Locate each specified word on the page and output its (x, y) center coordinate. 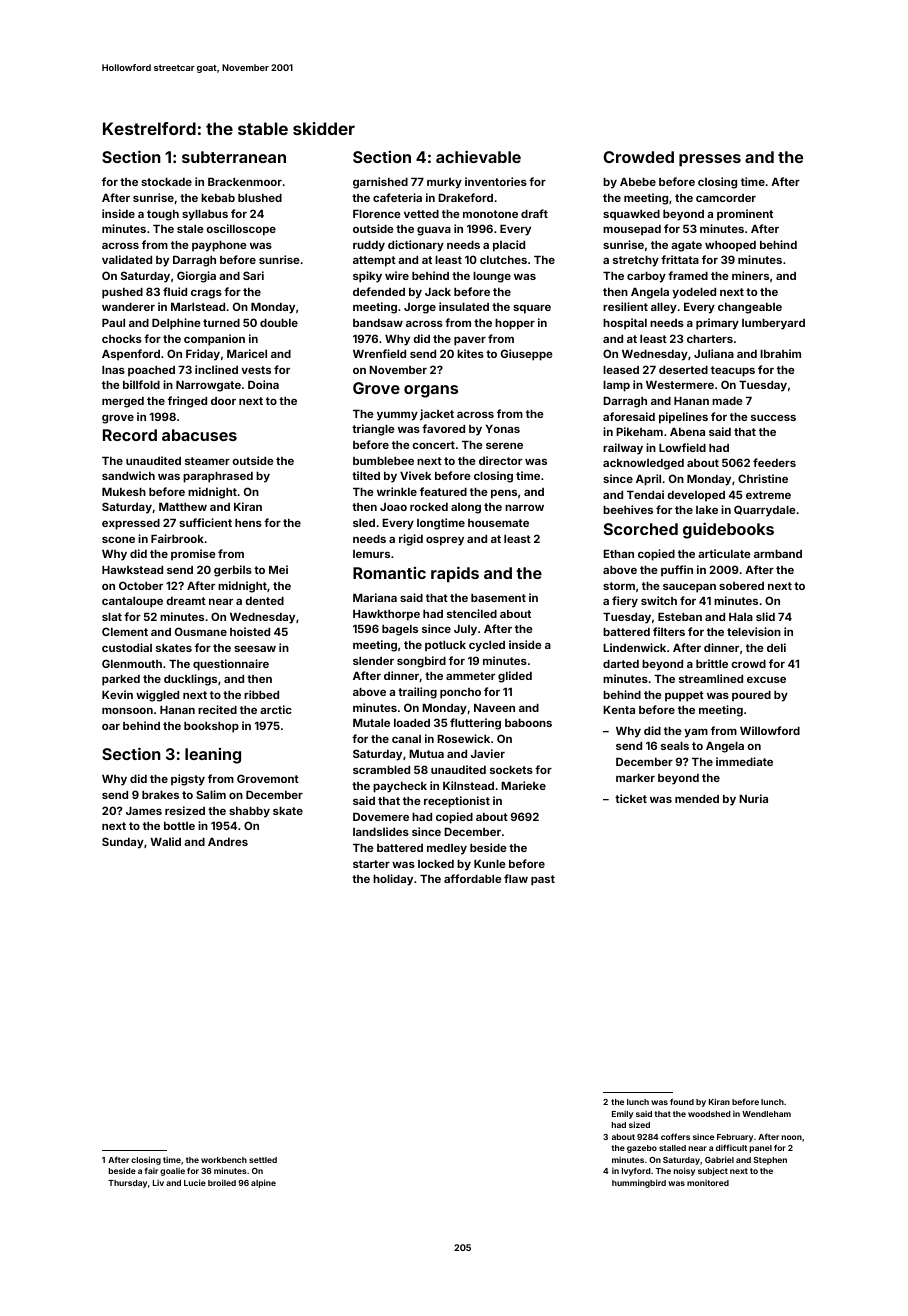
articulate (724, 553)
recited (217, 709)
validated (127, 259)
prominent (745, 215)
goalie (172, 1171)
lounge (492, 277)
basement (498, 598)
